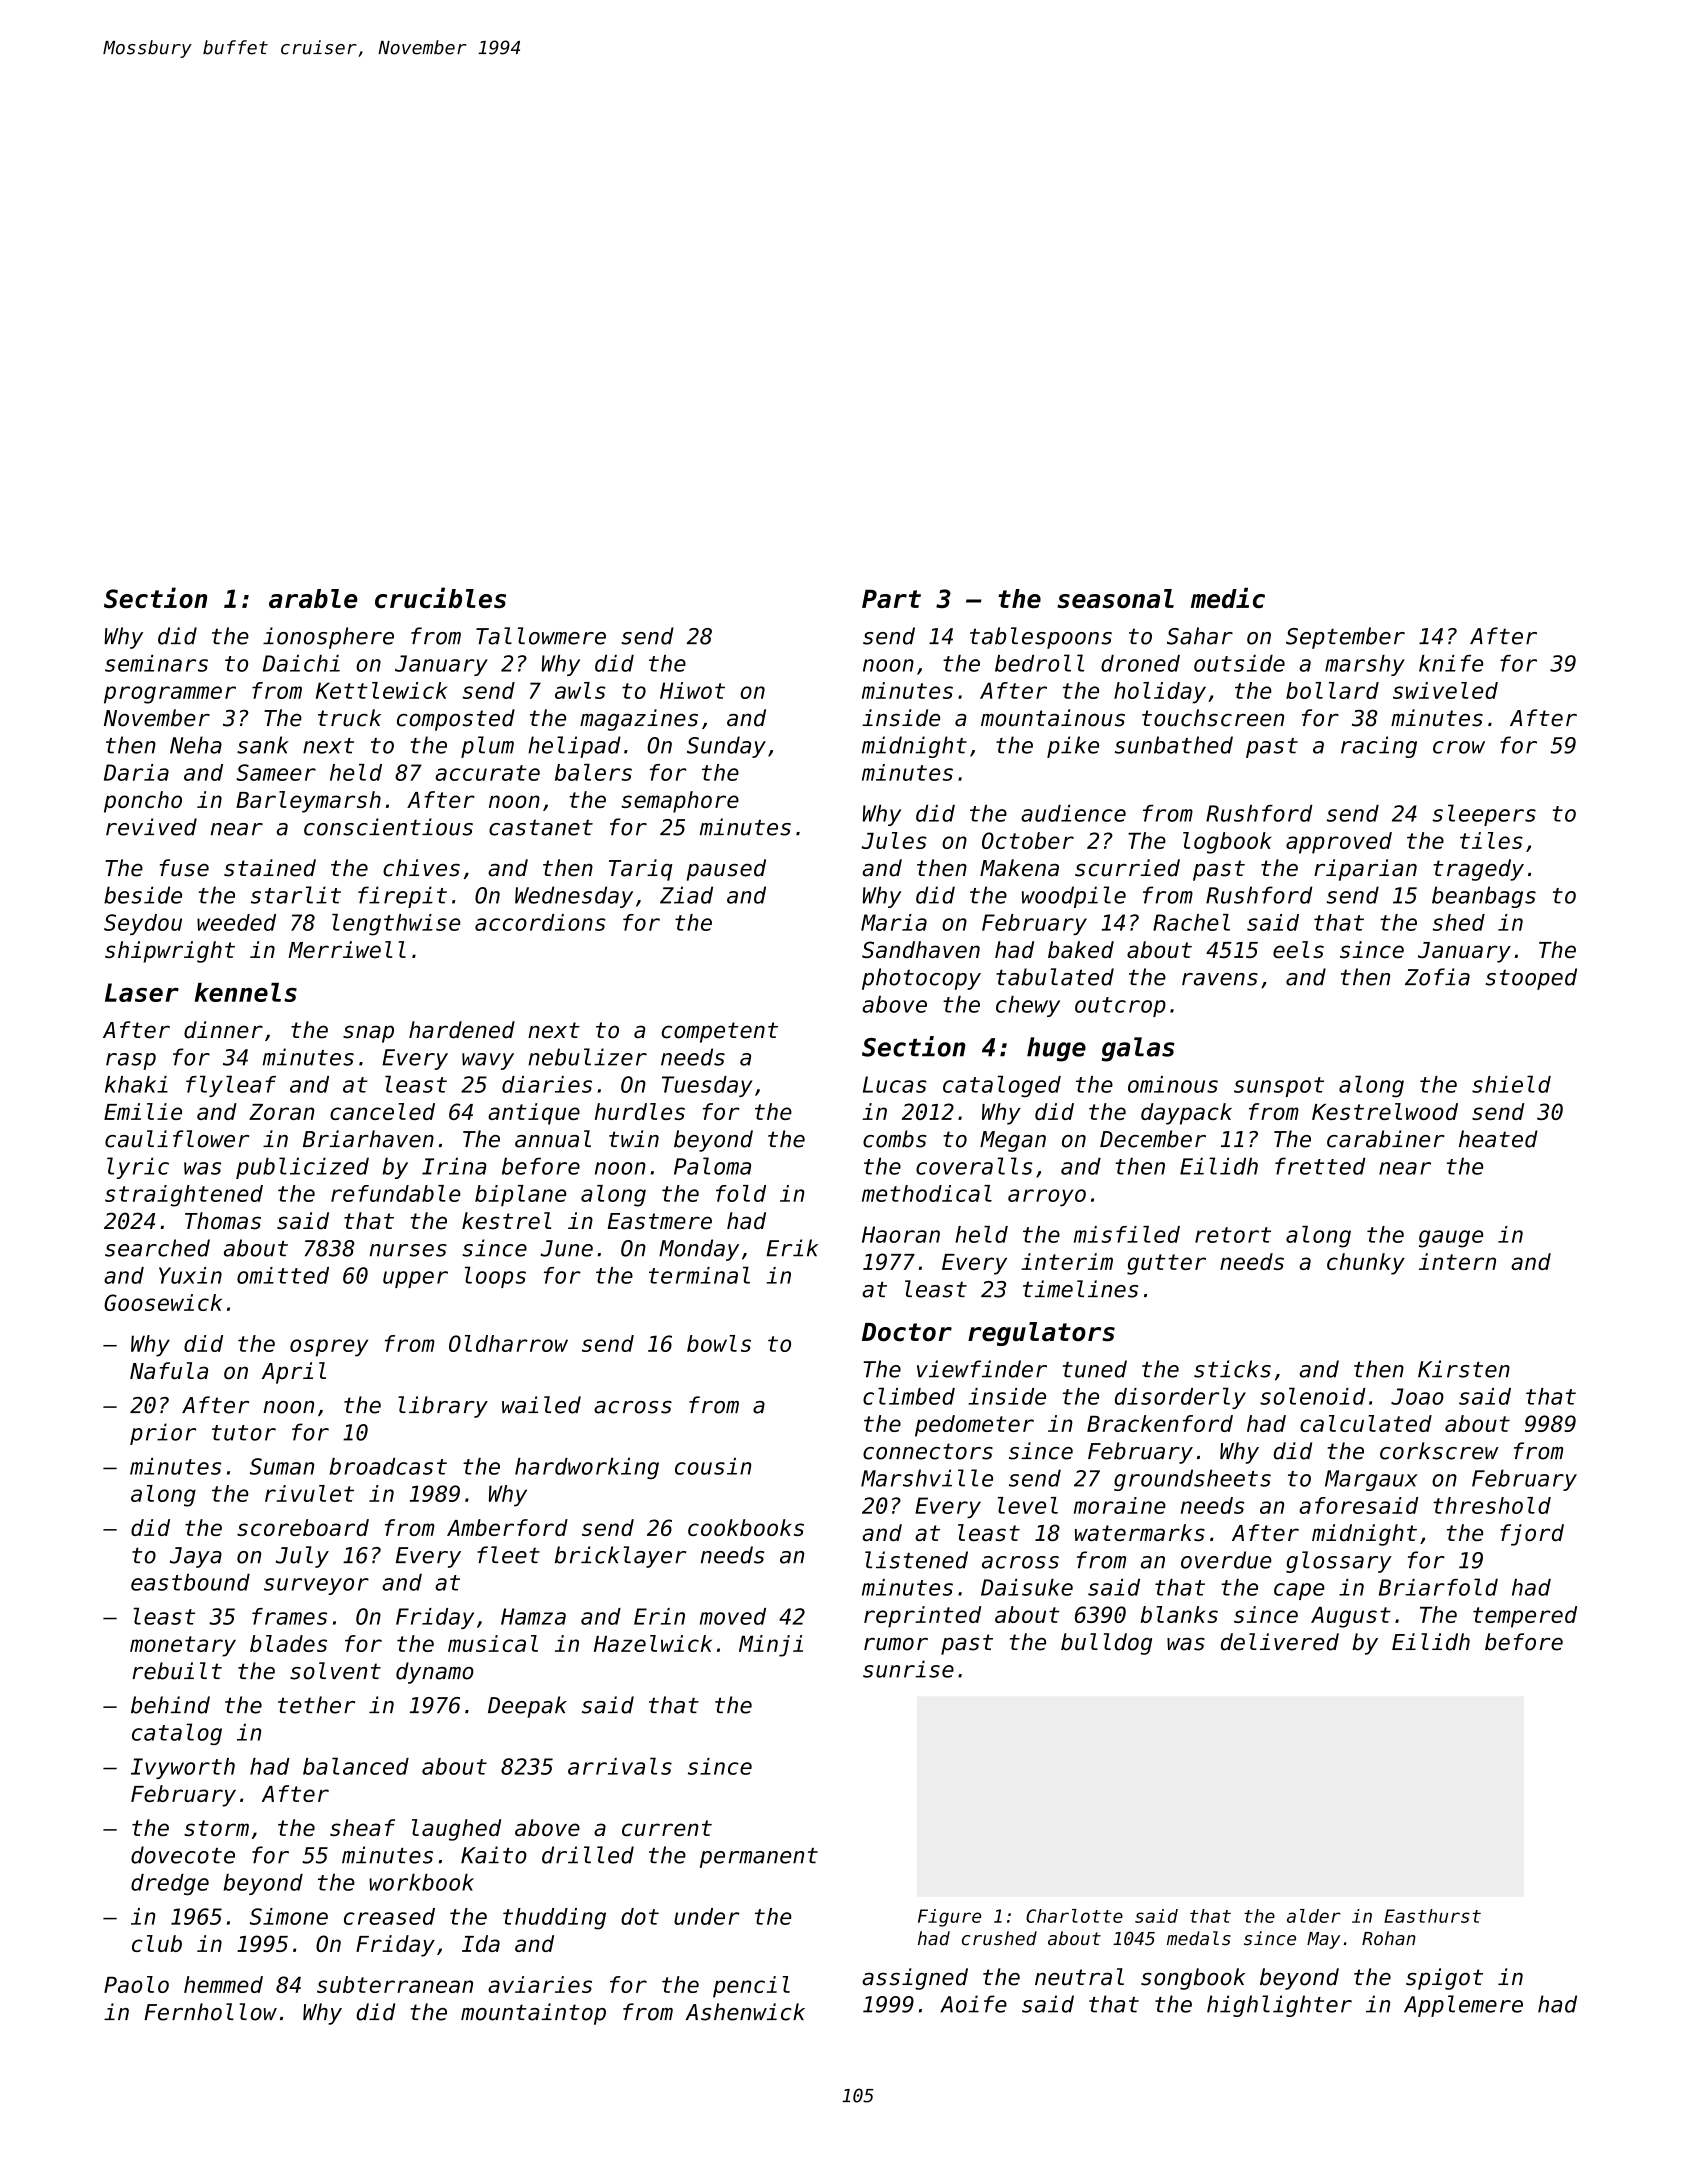 The width and height of the image is (1683, 2178). I want to click on seminars, so click(156, 663).
